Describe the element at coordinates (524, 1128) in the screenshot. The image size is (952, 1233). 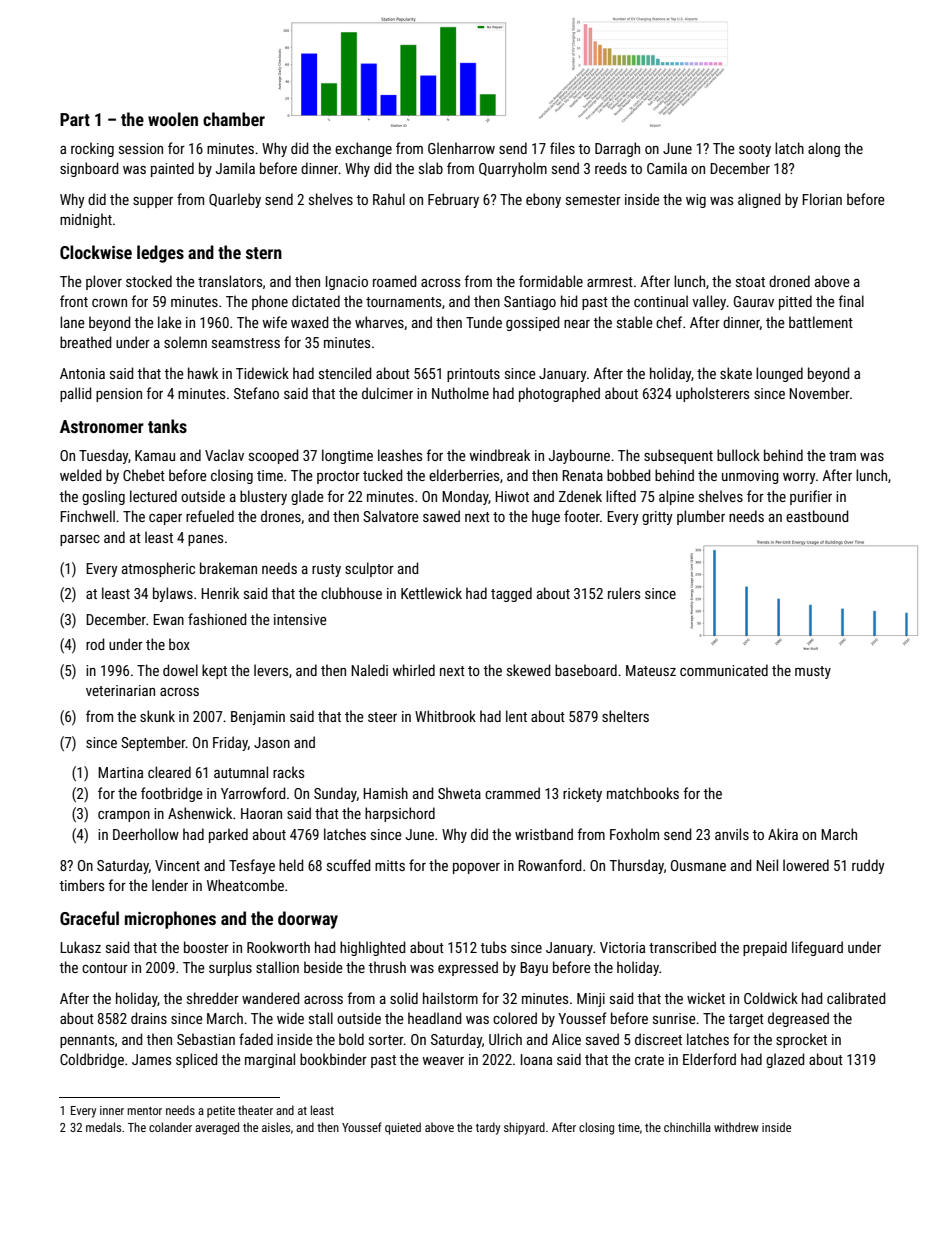
I see `shipyard` at that location.
